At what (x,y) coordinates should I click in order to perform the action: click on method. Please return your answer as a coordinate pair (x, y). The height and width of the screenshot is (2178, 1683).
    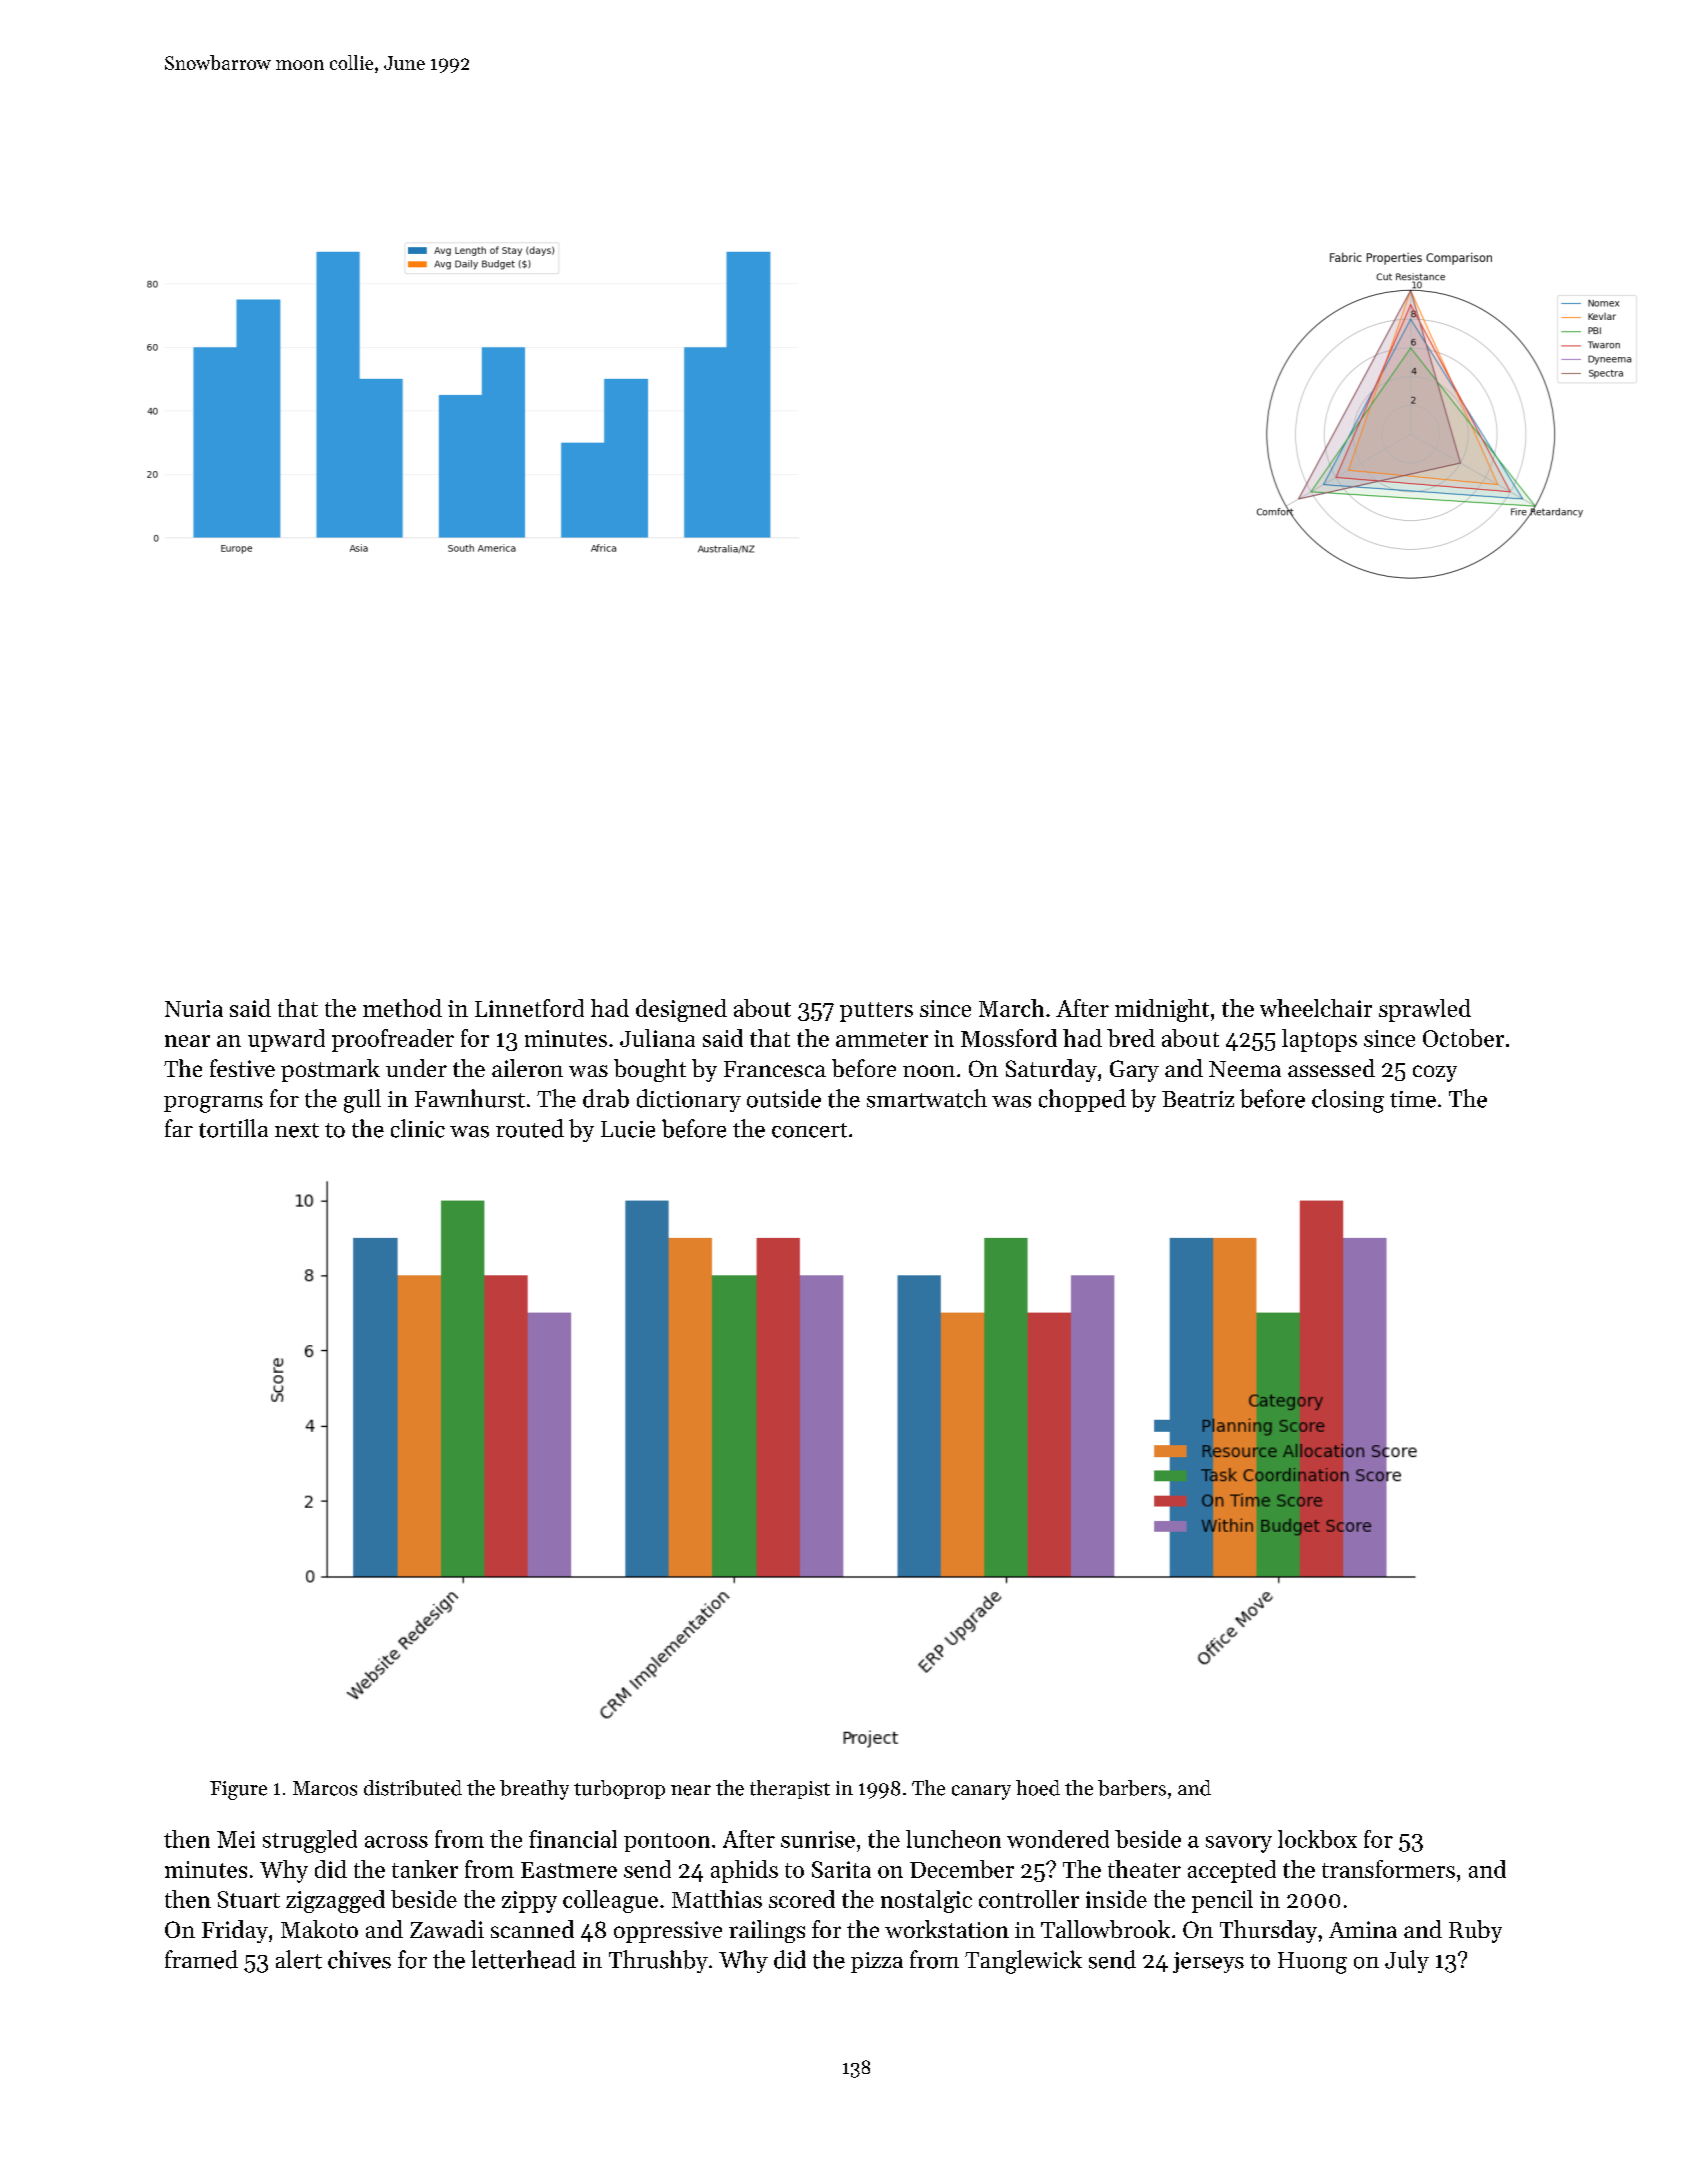
    Looking at the image, I should click on (402, 1008).
